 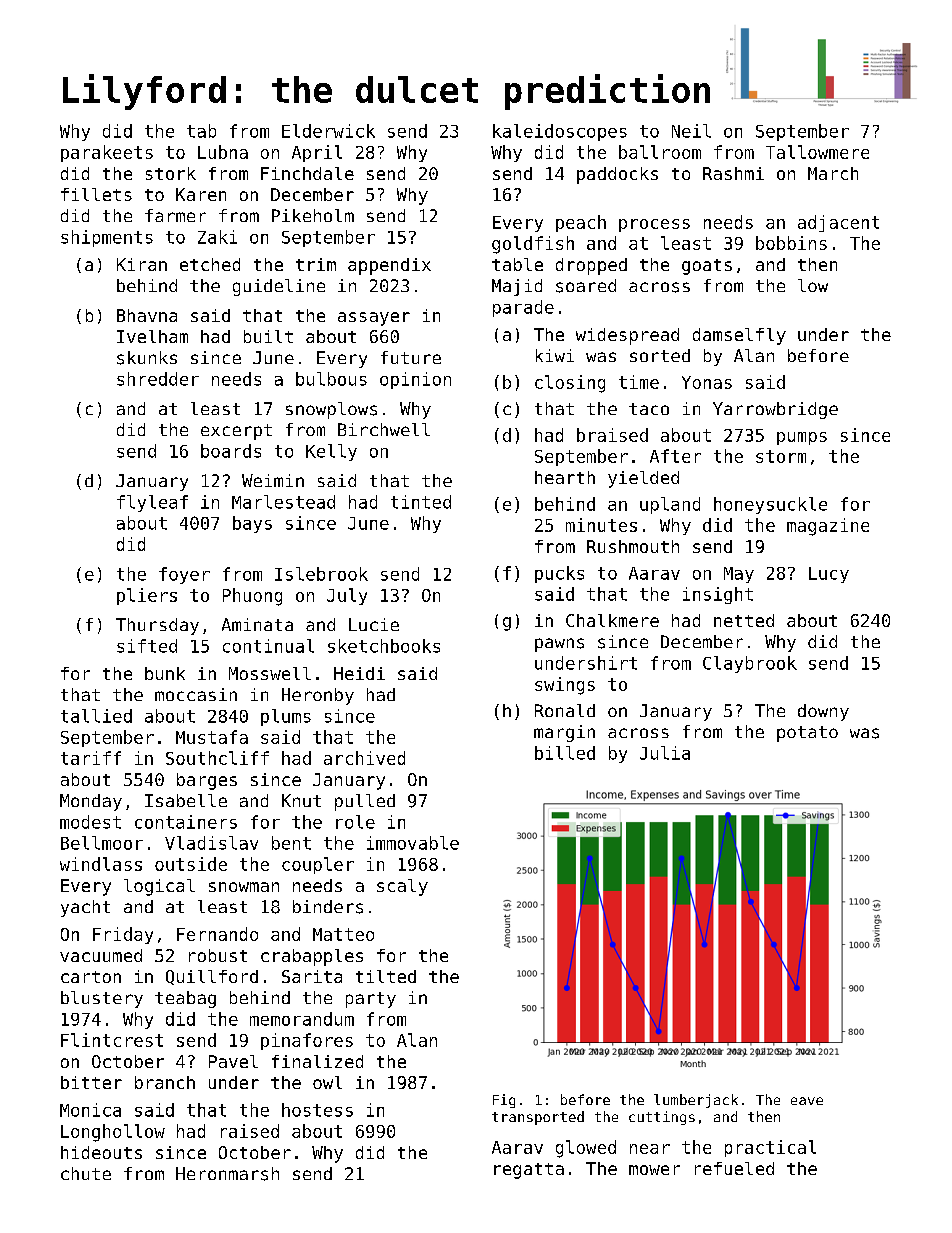 I want to click on closing, so click(x=570, y=384).
